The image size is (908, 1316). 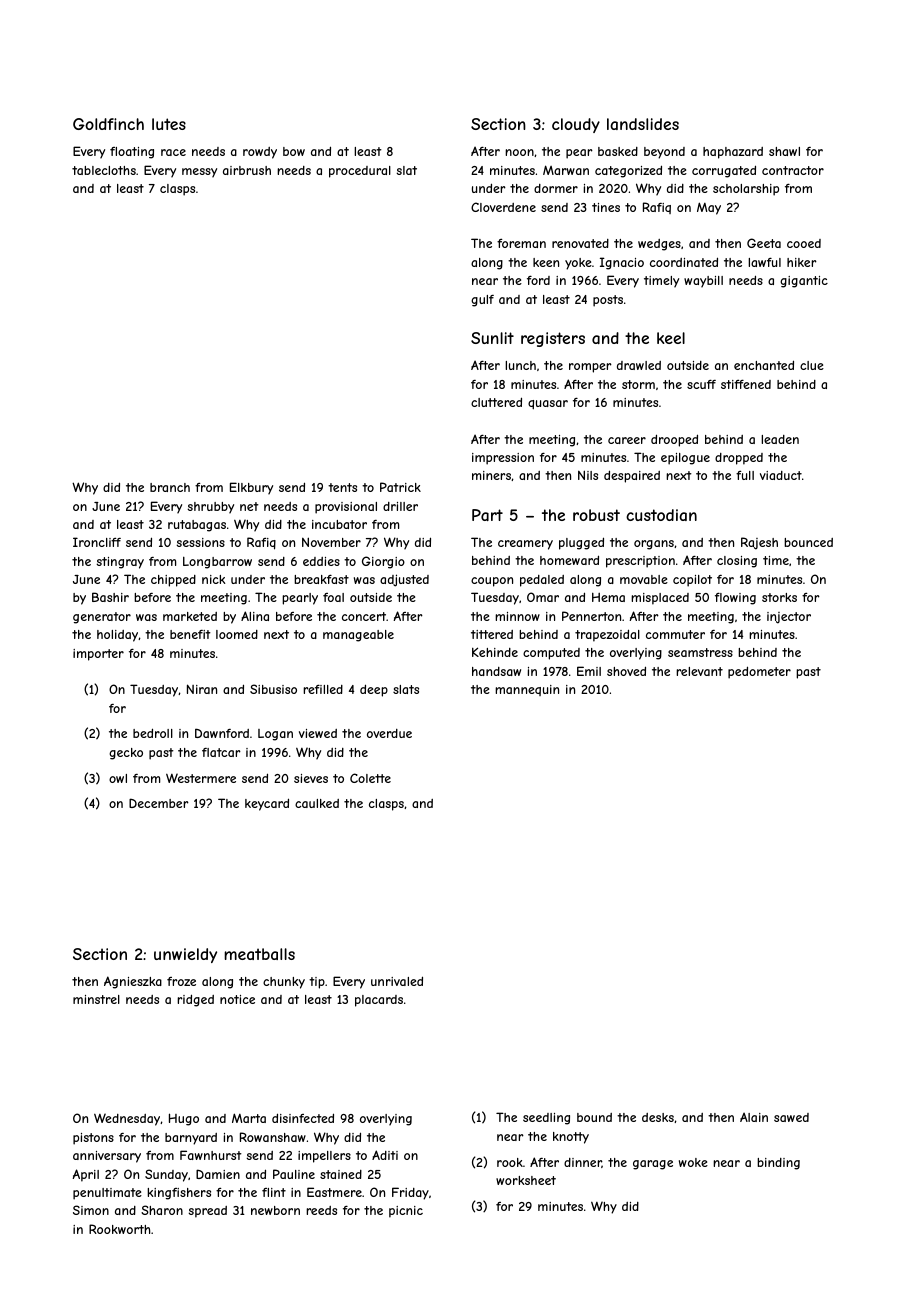 I want to click on cloudy, so click(x=576, y=125).
